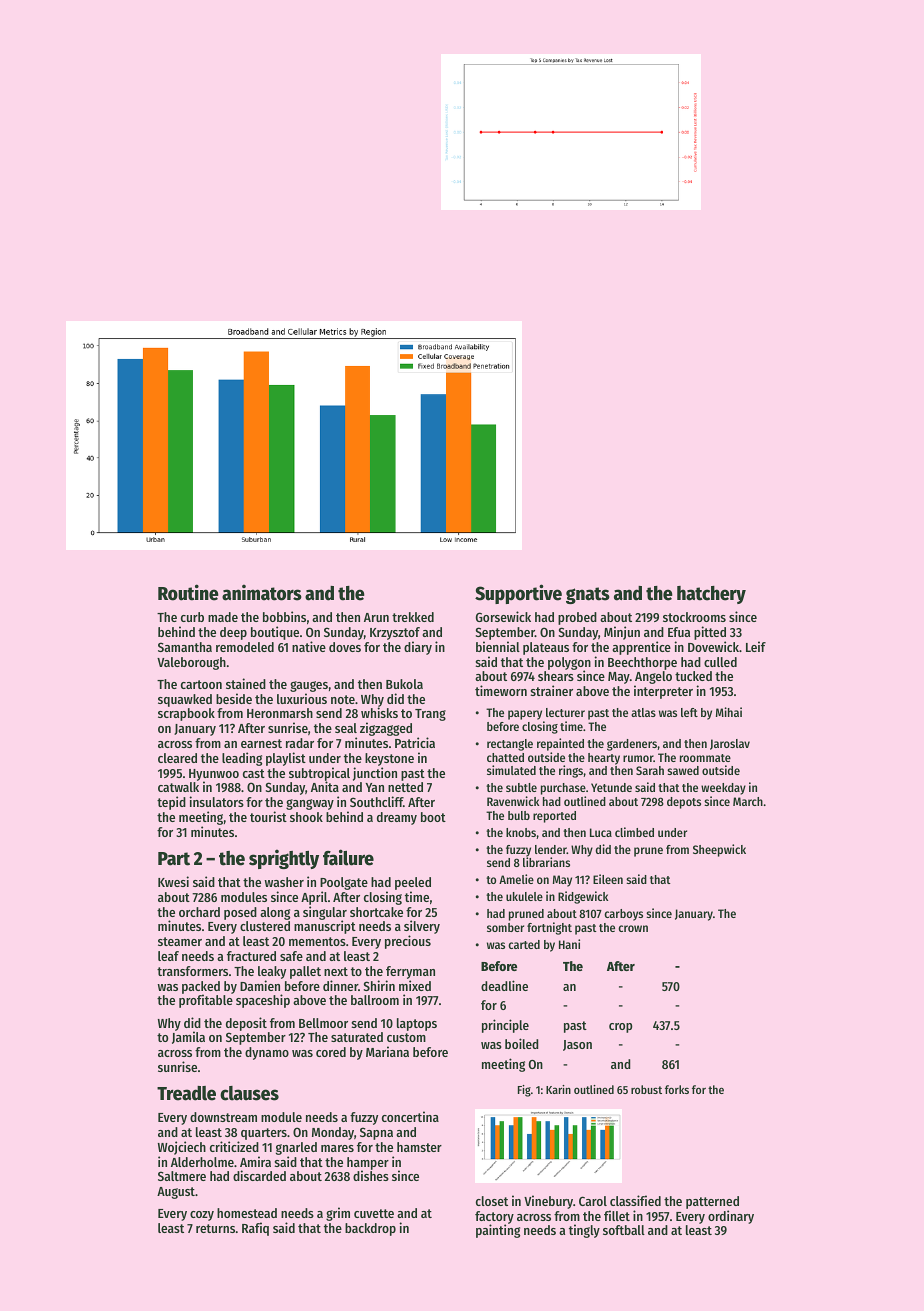 The image size is (924, 1311). I want to click on returns, so click(215, 1228).
